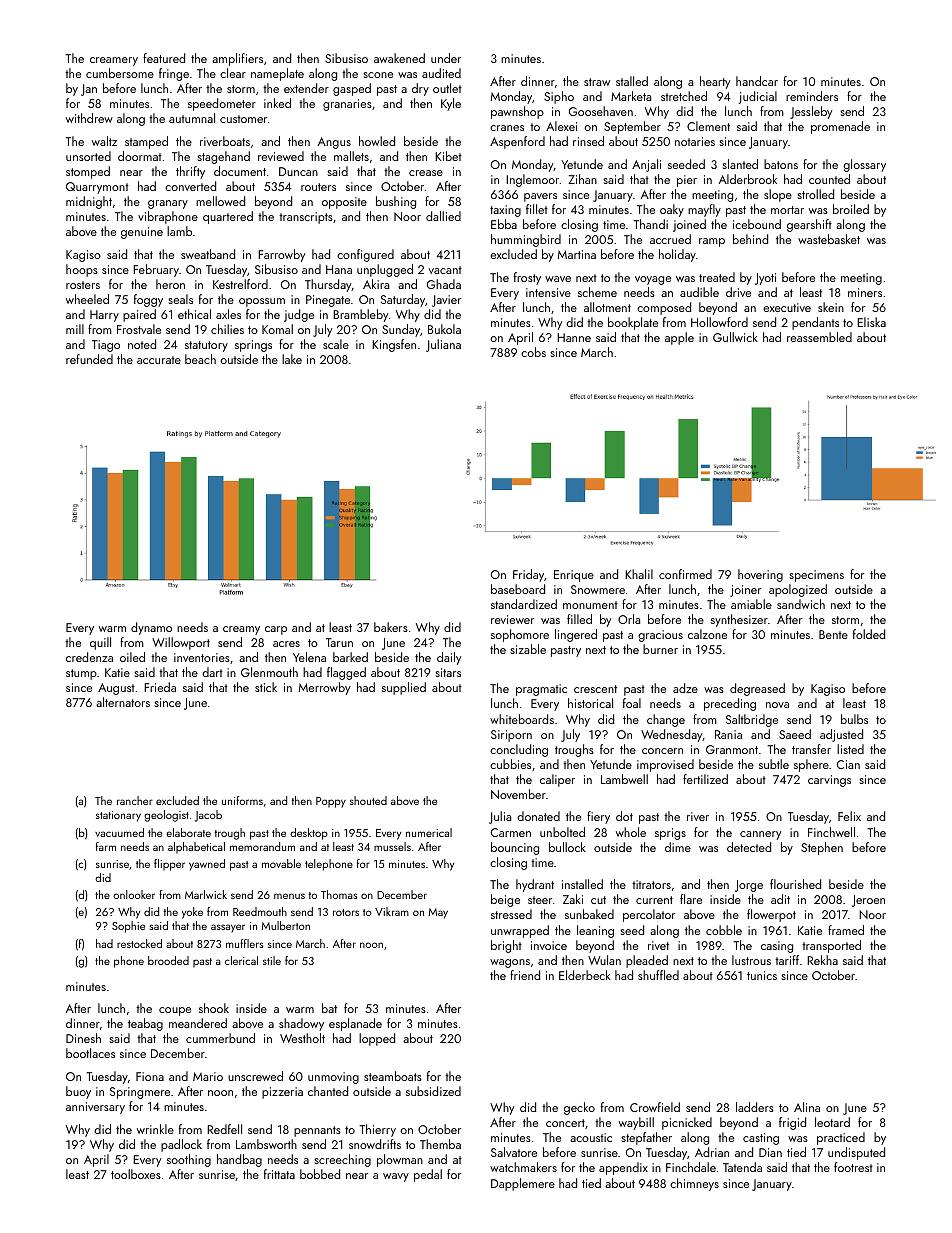  What do you see at coordinates (757, 81) in the screenshot?
I see `handcar` at bounding box center [757, 81].
